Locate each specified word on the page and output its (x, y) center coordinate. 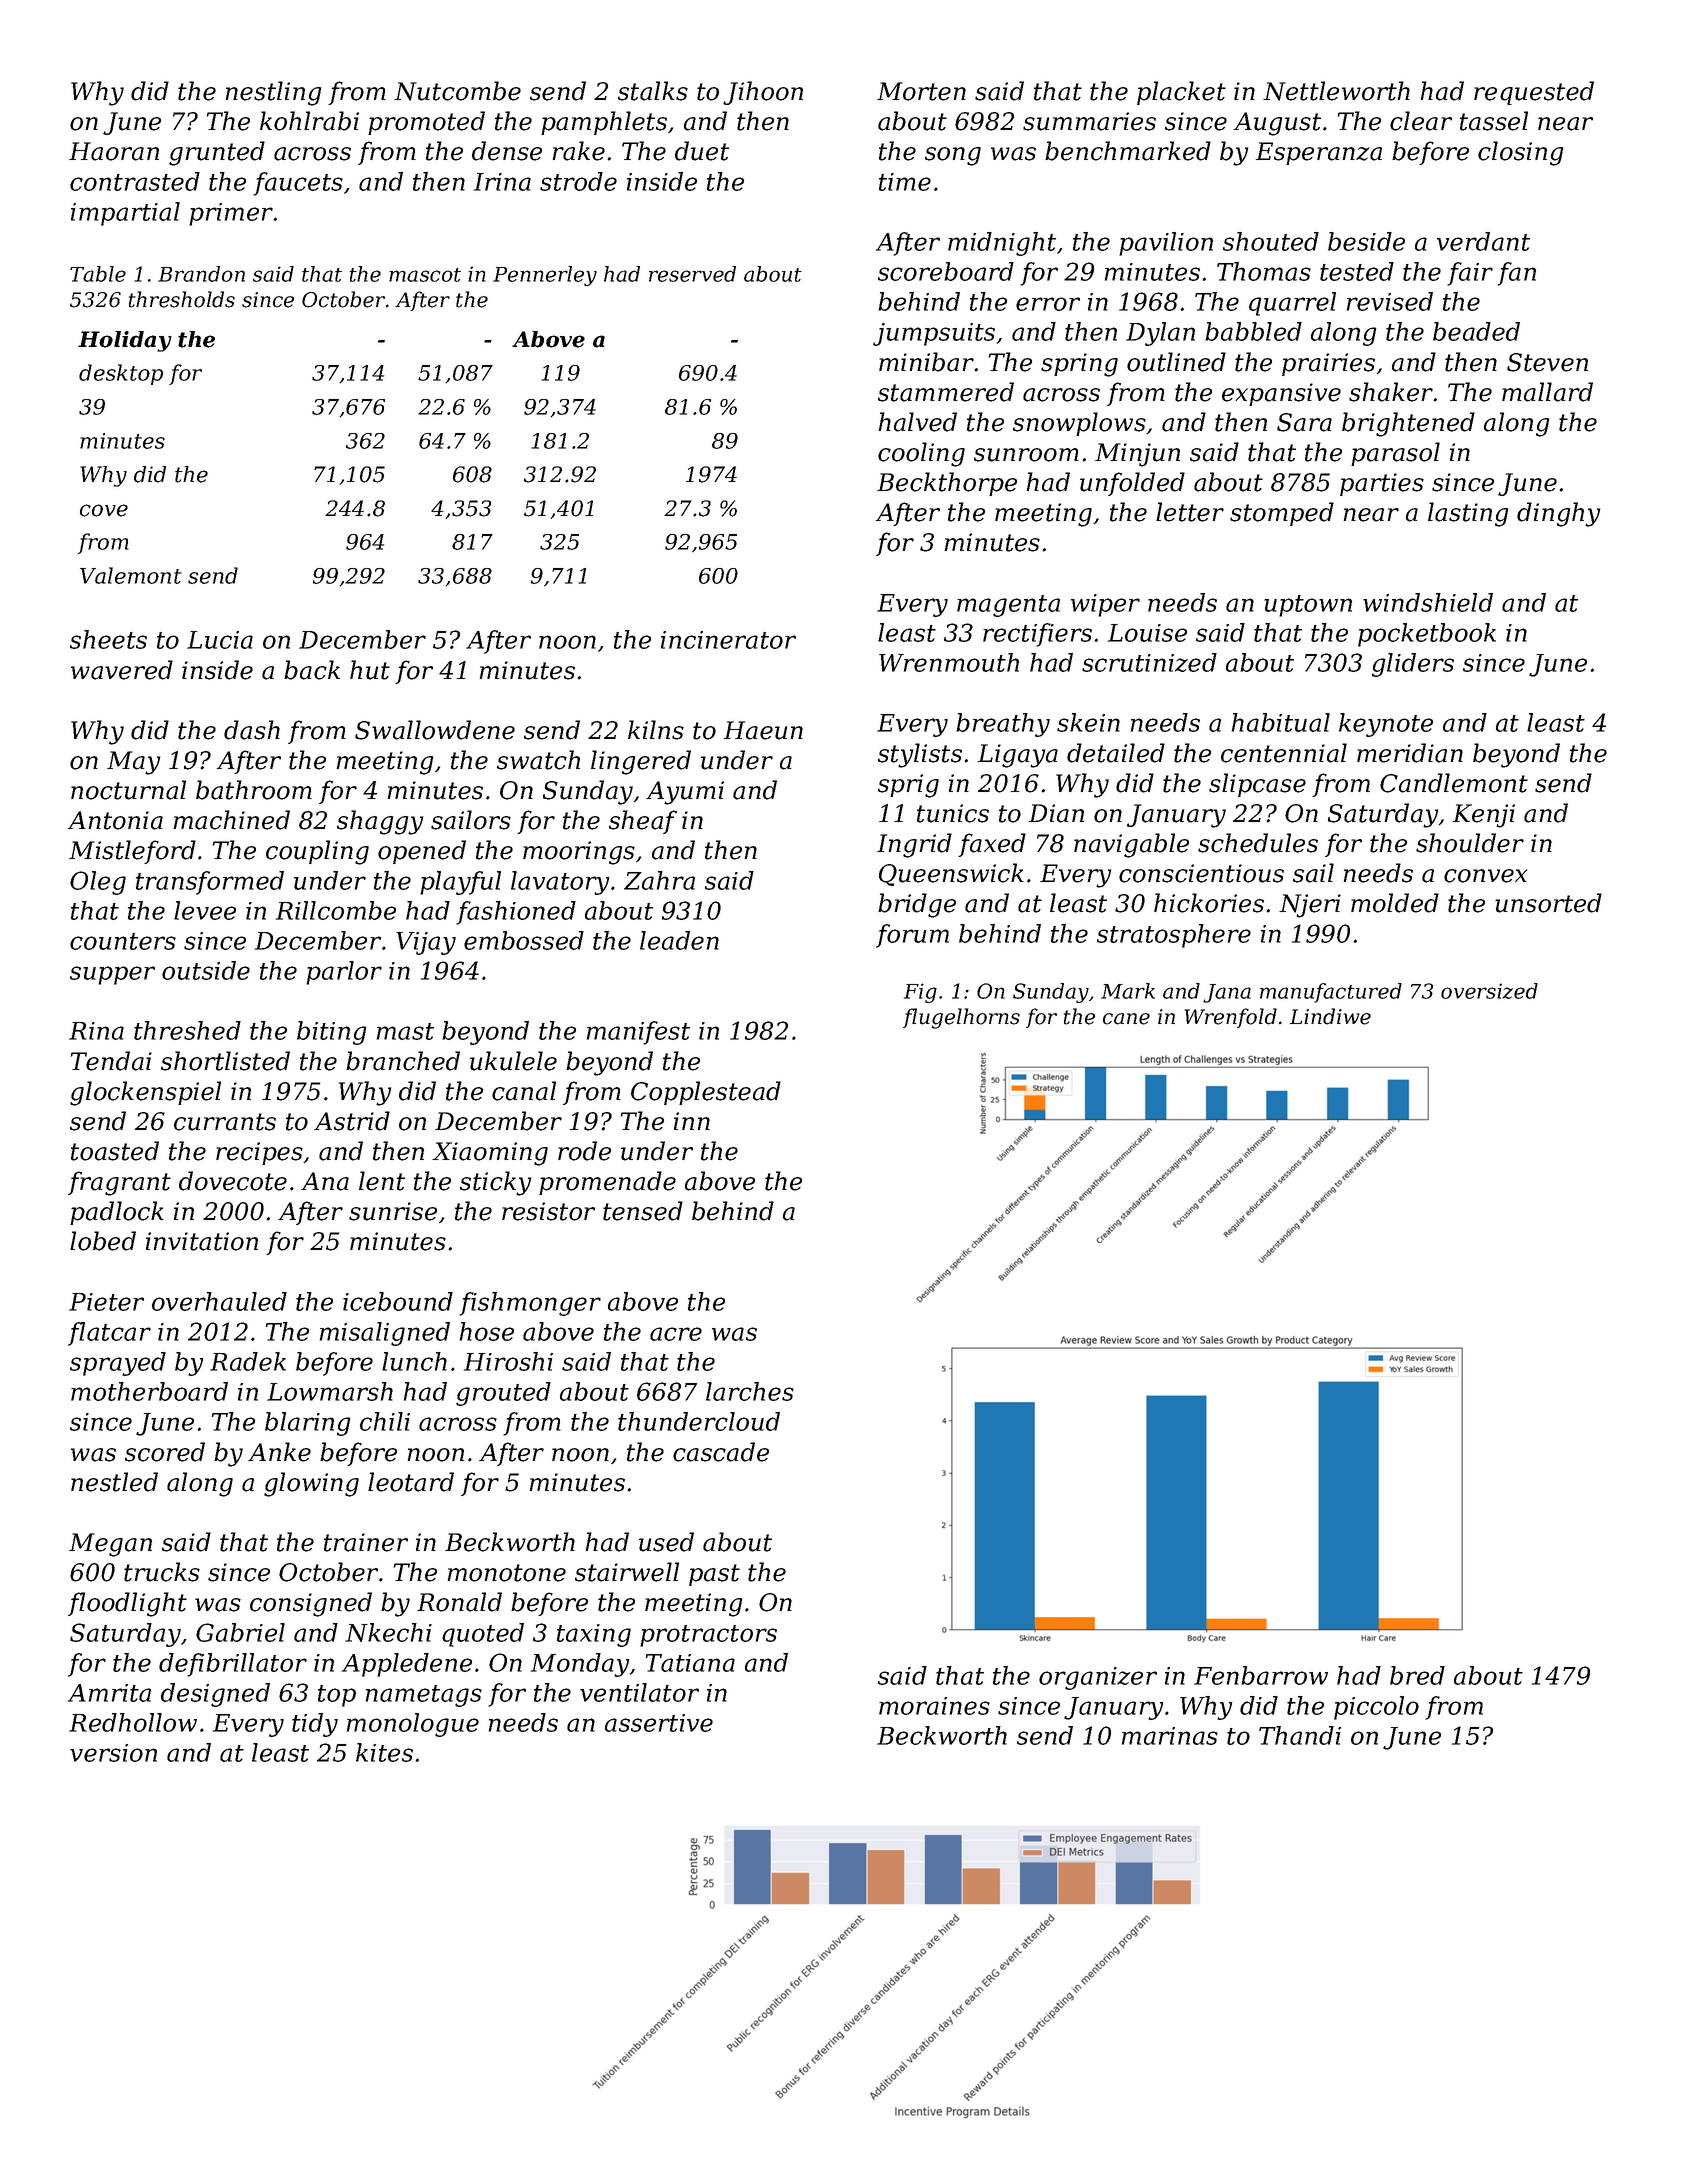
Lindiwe (1330, 1016)
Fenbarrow (1261, 1675)
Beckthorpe (947, 484)
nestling (273, 93)
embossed (524, 940)
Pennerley (545, 276)
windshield (1428, 602)
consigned (311, 1604)
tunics (953, 813)
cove (104, 510)
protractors (708, 1636)
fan (1516, 274)
